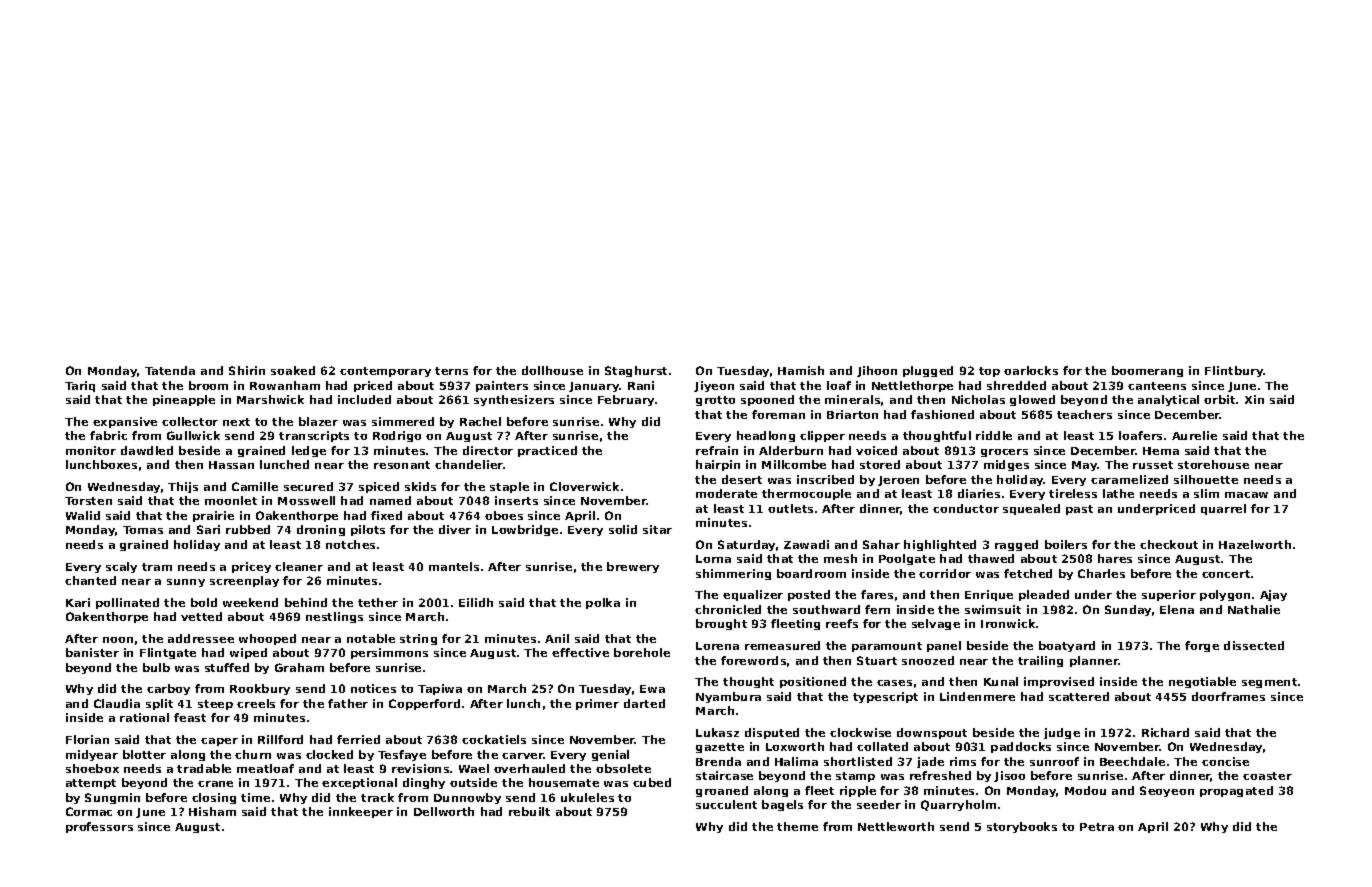 The width and height of the screenshot is (1372, 887). I want to click on Hamish, so click(801, 370).
